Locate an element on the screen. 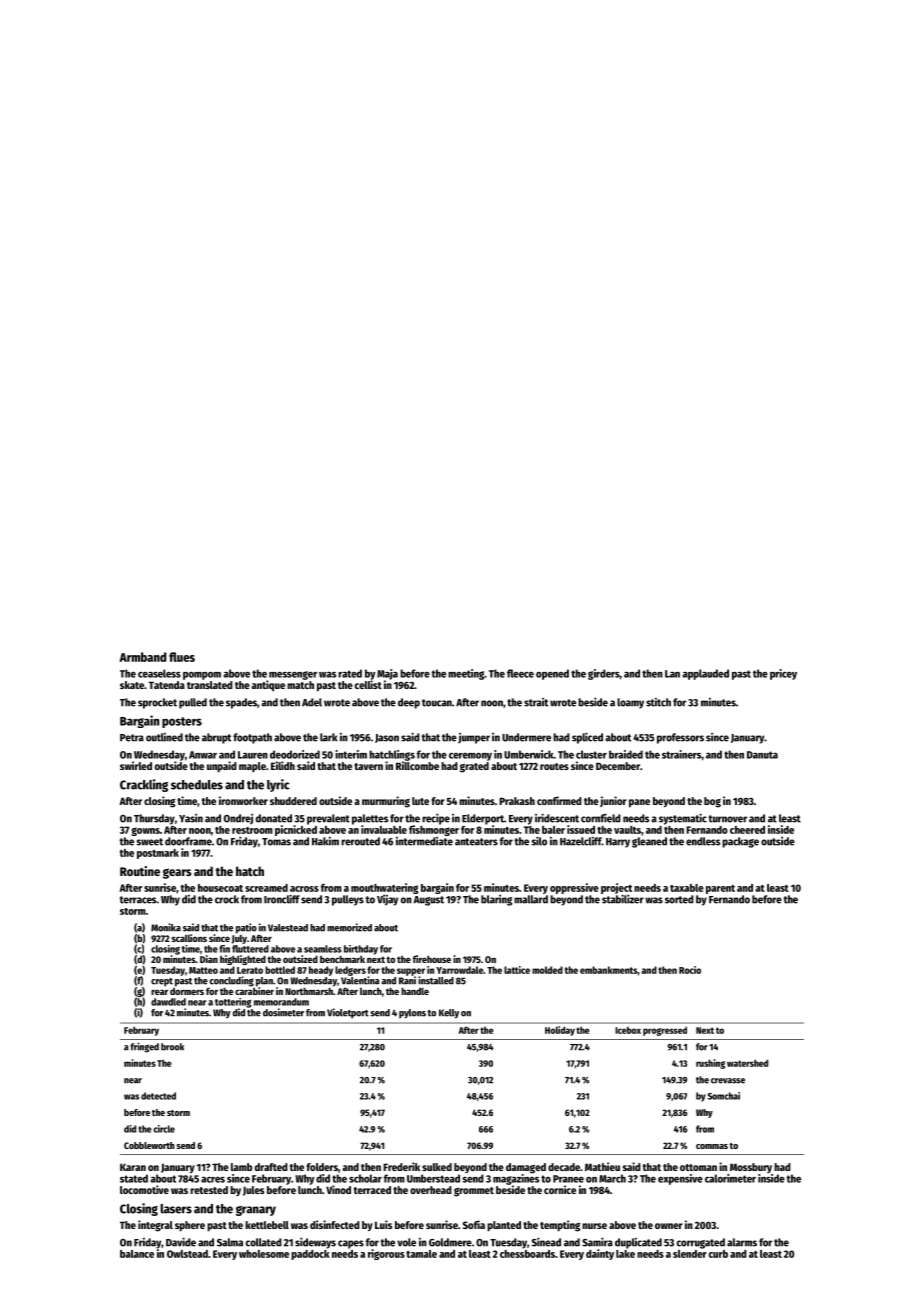 The height and width of the screenshot is (1308, 924). dawdled is located at coordinates (168, 1002).
